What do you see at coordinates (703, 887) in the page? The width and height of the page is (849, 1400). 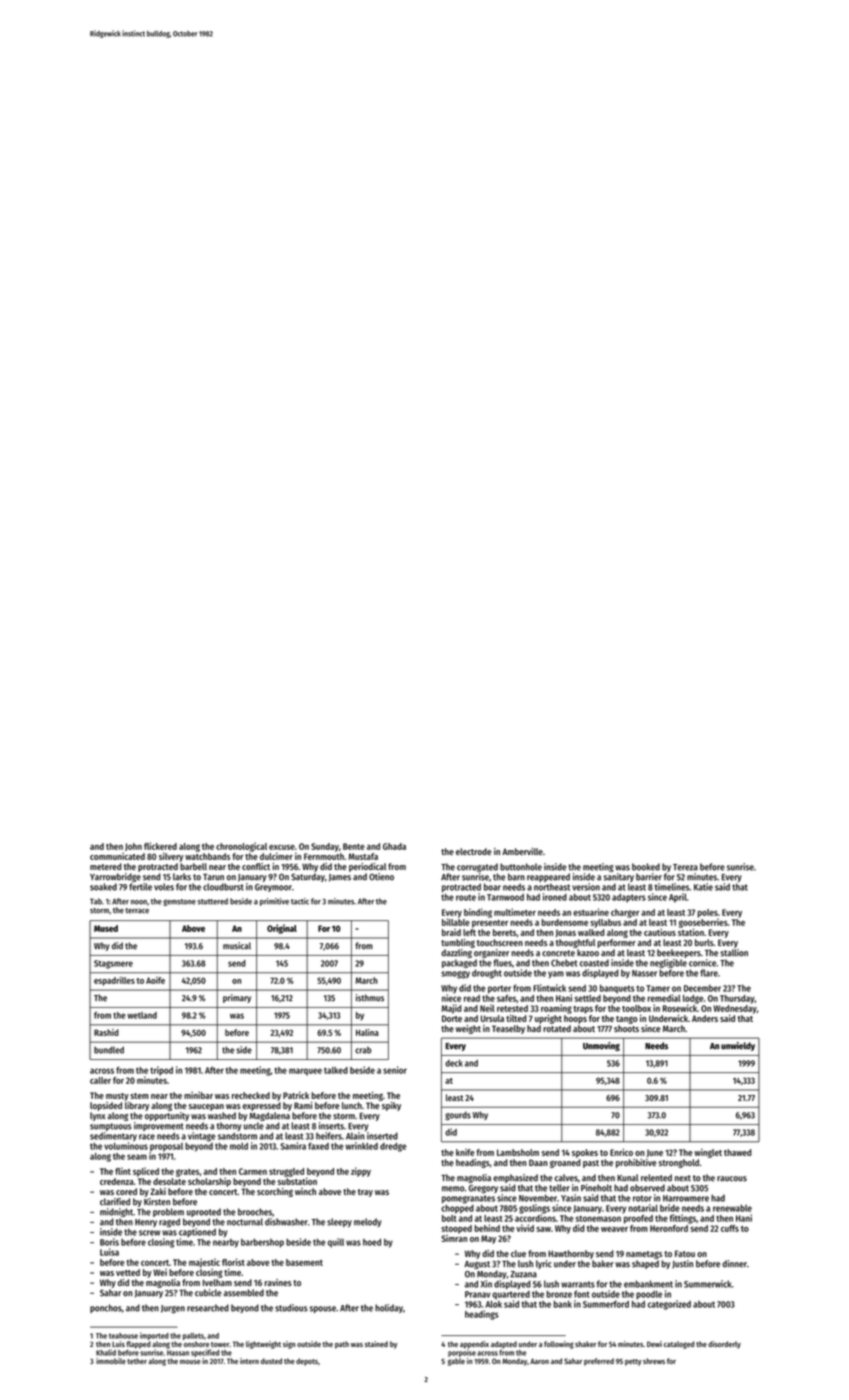 I see `Katie` at bounding box center [703, 887].
